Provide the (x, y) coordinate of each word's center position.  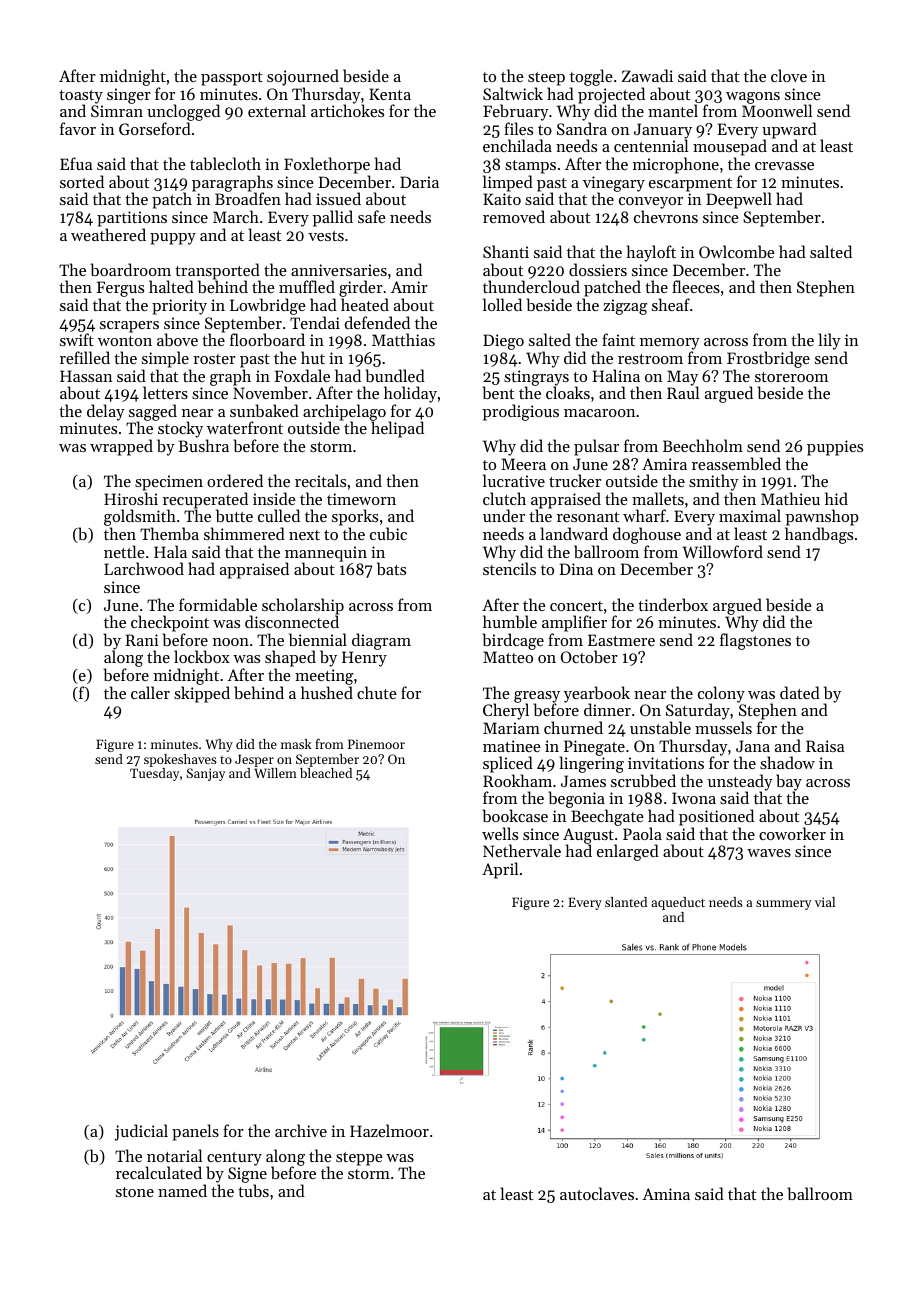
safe (372, 216)
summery (783, 905)
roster (214, 359)
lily (829, 341)
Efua (76, 163)
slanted (626, 902)
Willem (275, 773)
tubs (253, 1190)
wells (500, 833)
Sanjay (206, 774)
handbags (819, 535)
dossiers (598, 269)
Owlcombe (737, 251)
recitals (320, 480)
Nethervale (522, 850)
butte (234, 515)
